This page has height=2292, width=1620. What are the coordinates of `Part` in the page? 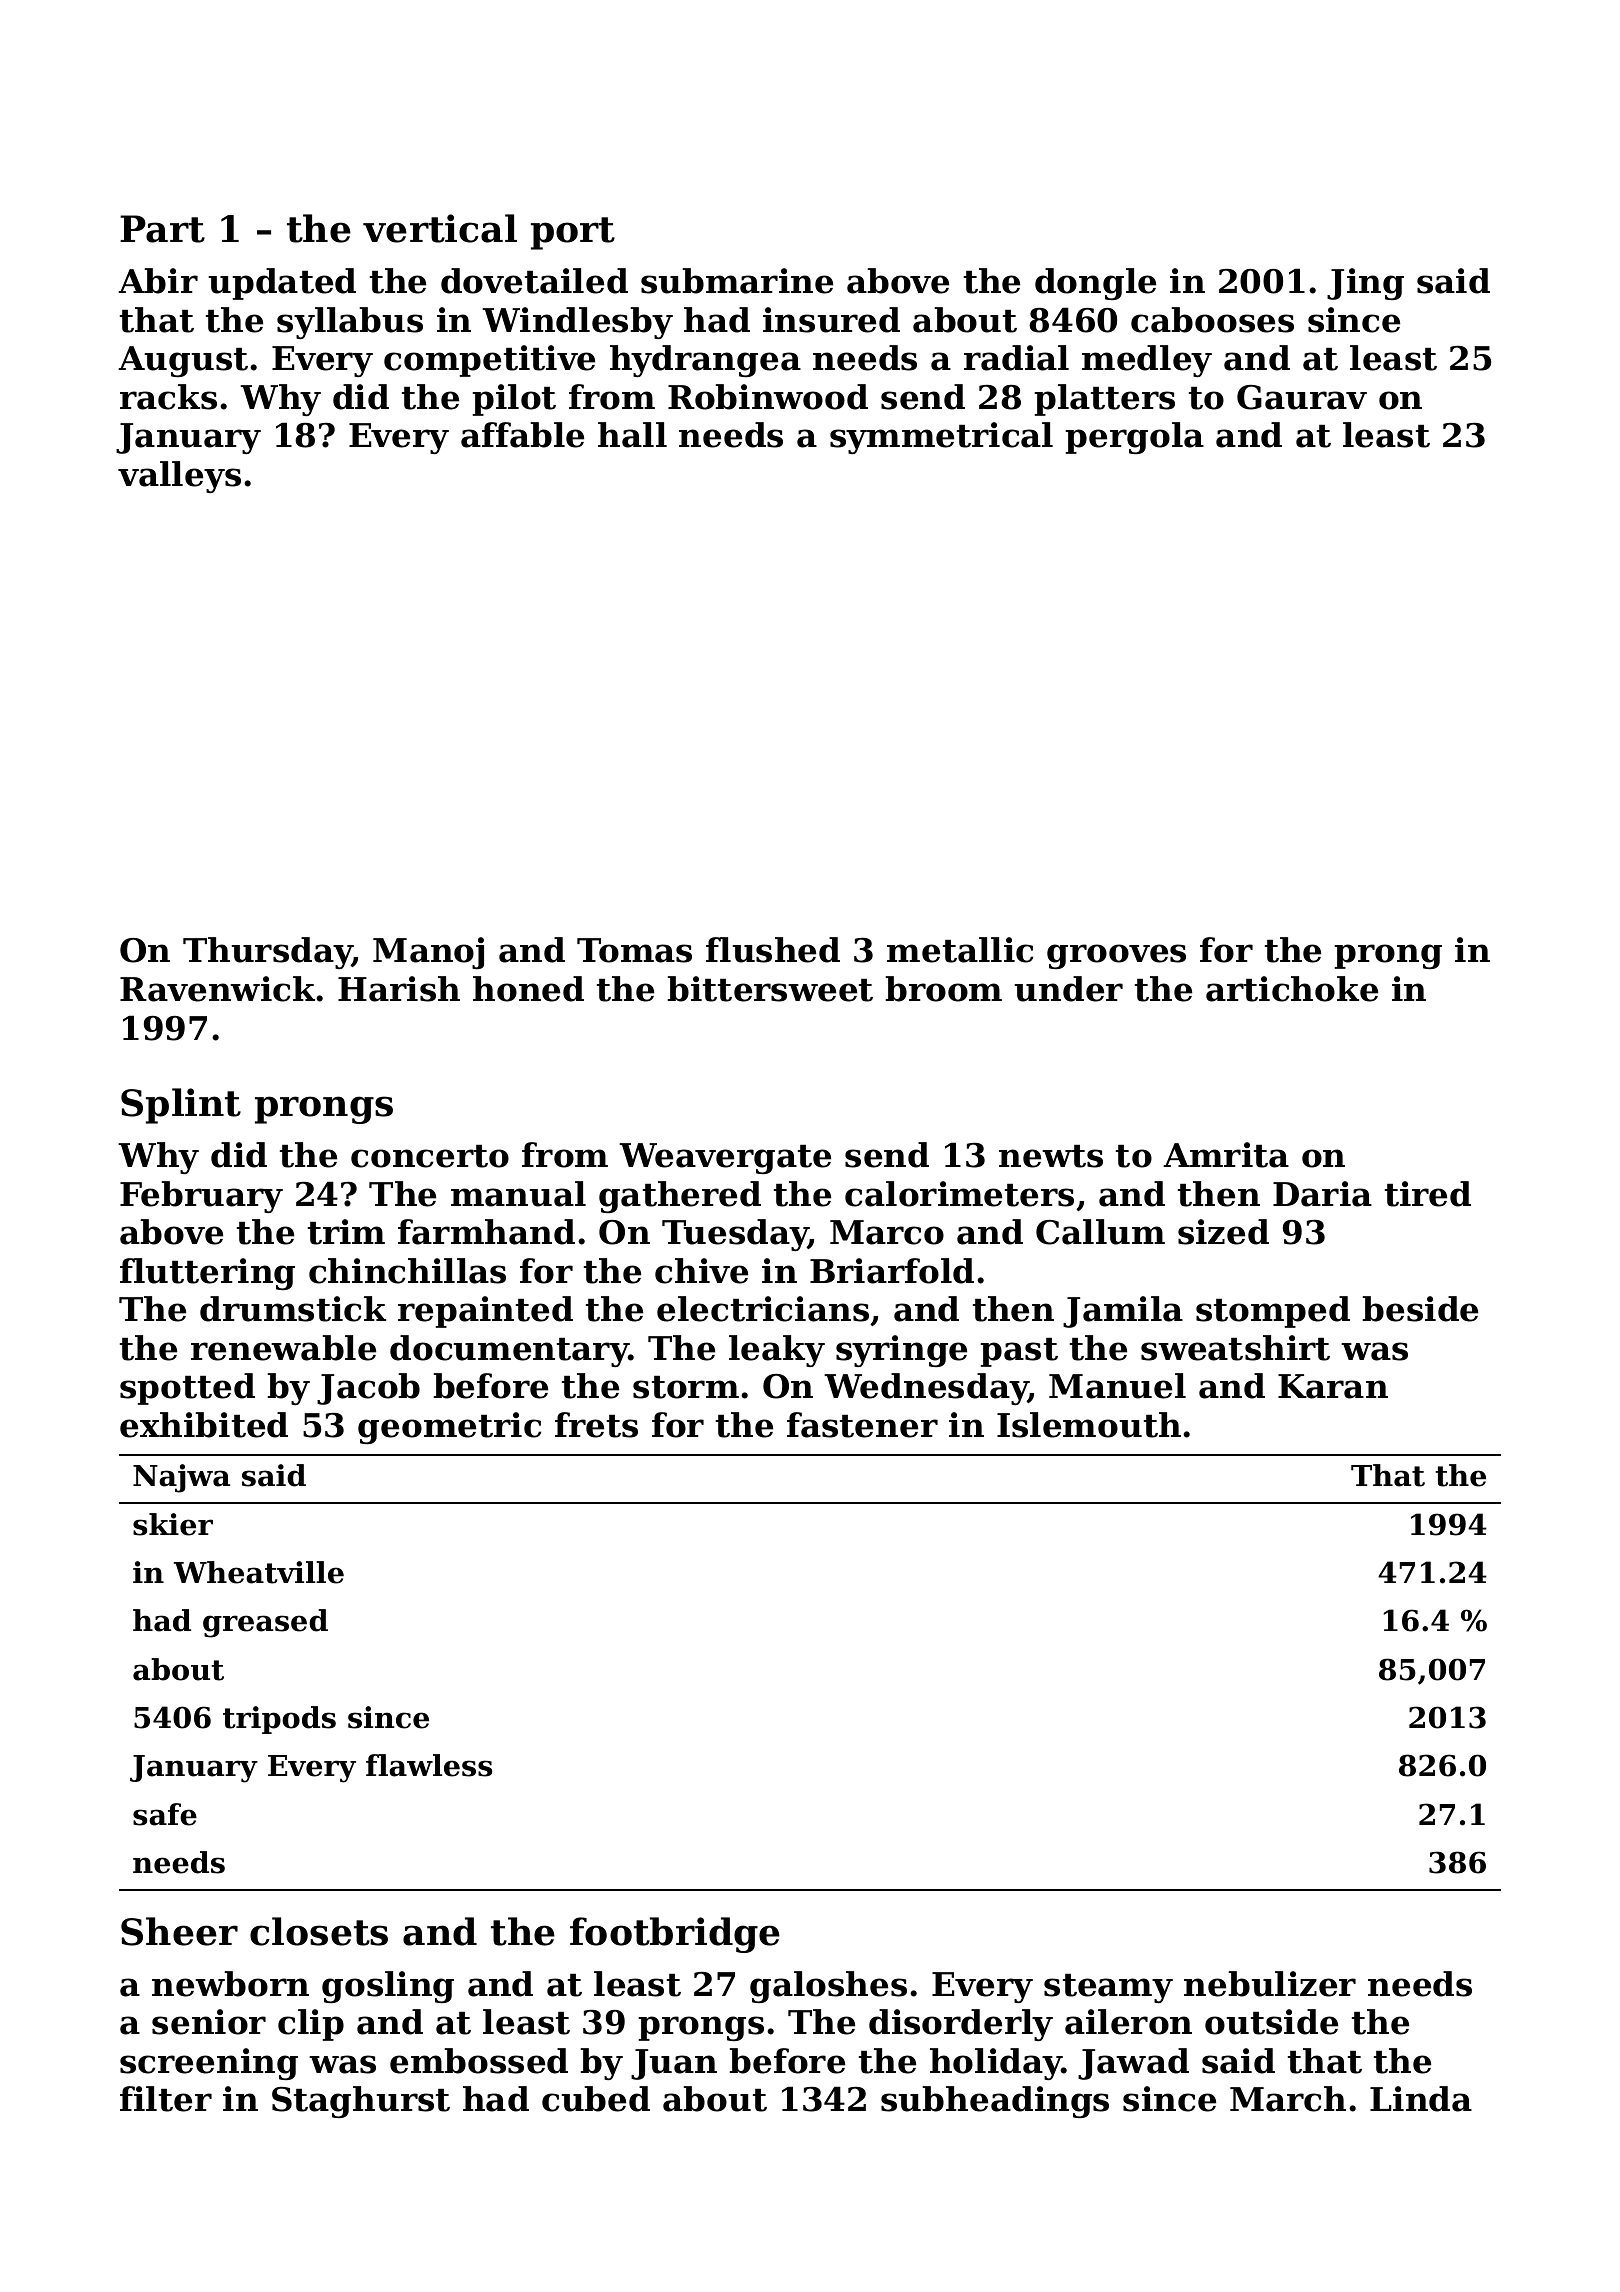 It's located at (162, 229).
